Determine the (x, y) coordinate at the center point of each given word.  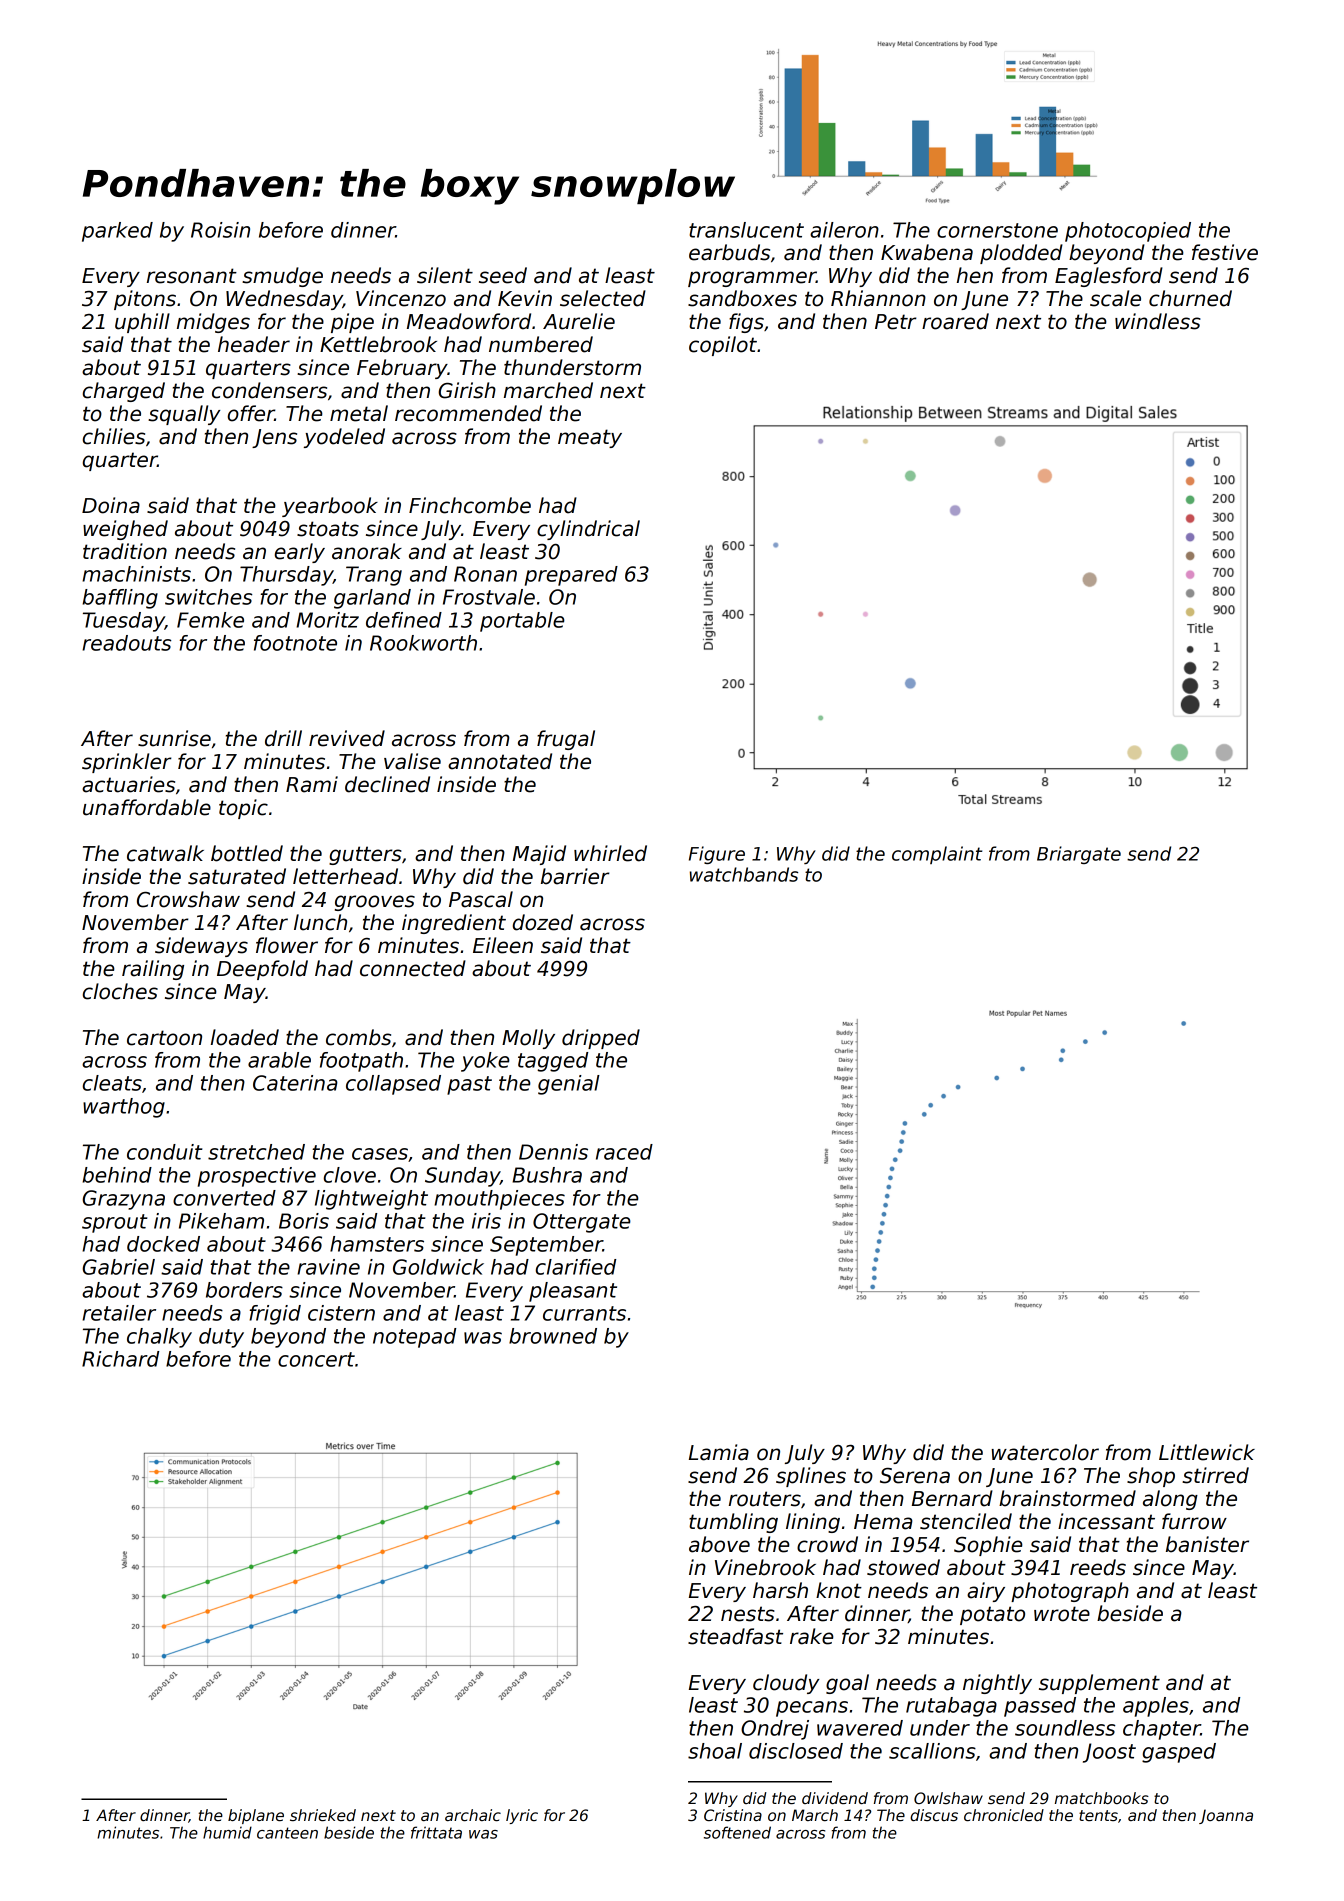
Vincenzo (401, 298)
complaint (937, 855)
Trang (374, 576)
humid (227, 1832)
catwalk (165, 853)
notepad (414, 1338)
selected (603, 298)
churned (1190, 298)
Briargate (1079, 855)
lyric (522, 1816)
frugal (566, 740)
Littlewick (1207, 1452)
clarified (576, 1267)
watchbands (744, 874)
